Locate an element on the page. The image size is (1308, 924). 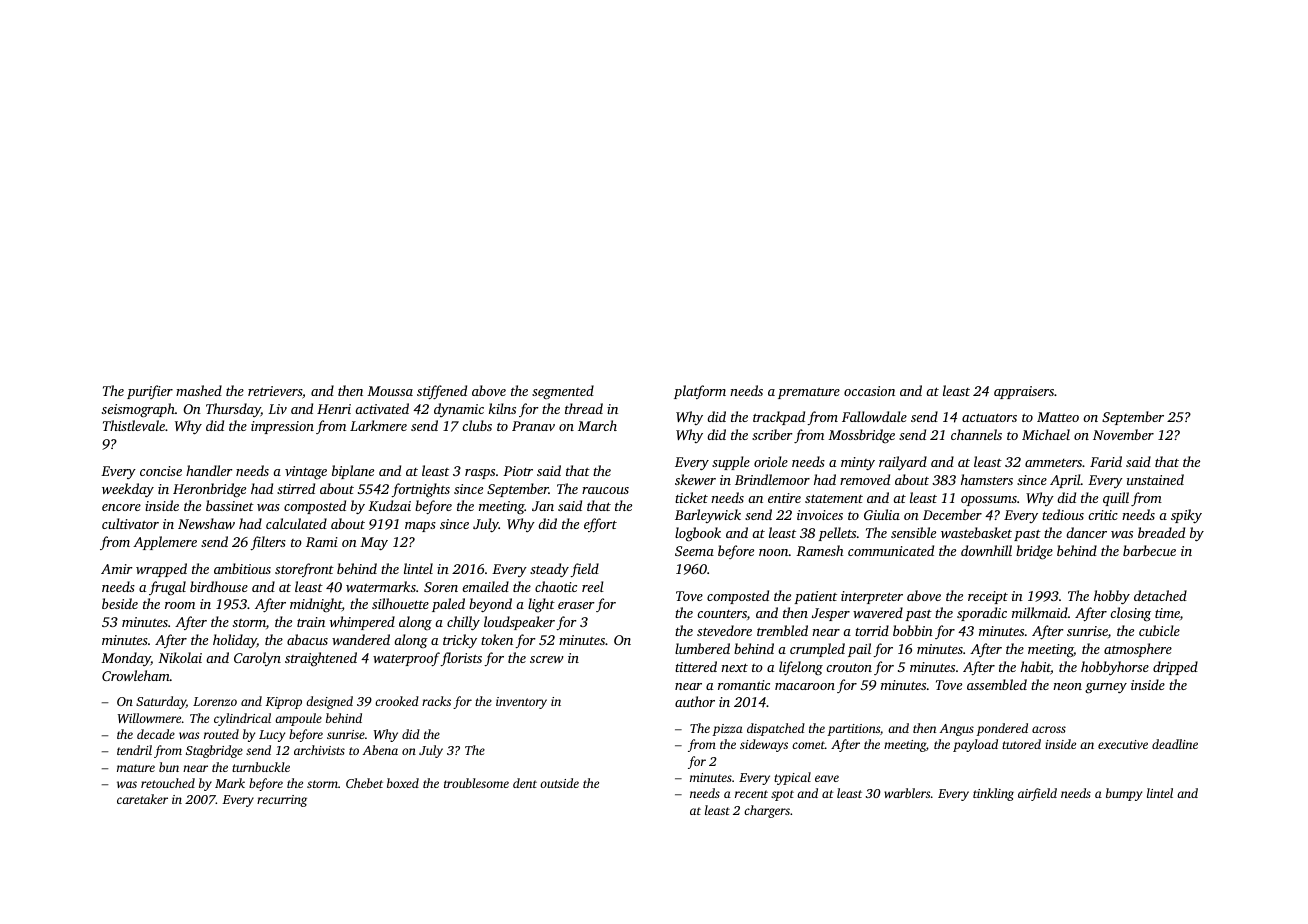
occasion is located at coordinates (869, 391).
